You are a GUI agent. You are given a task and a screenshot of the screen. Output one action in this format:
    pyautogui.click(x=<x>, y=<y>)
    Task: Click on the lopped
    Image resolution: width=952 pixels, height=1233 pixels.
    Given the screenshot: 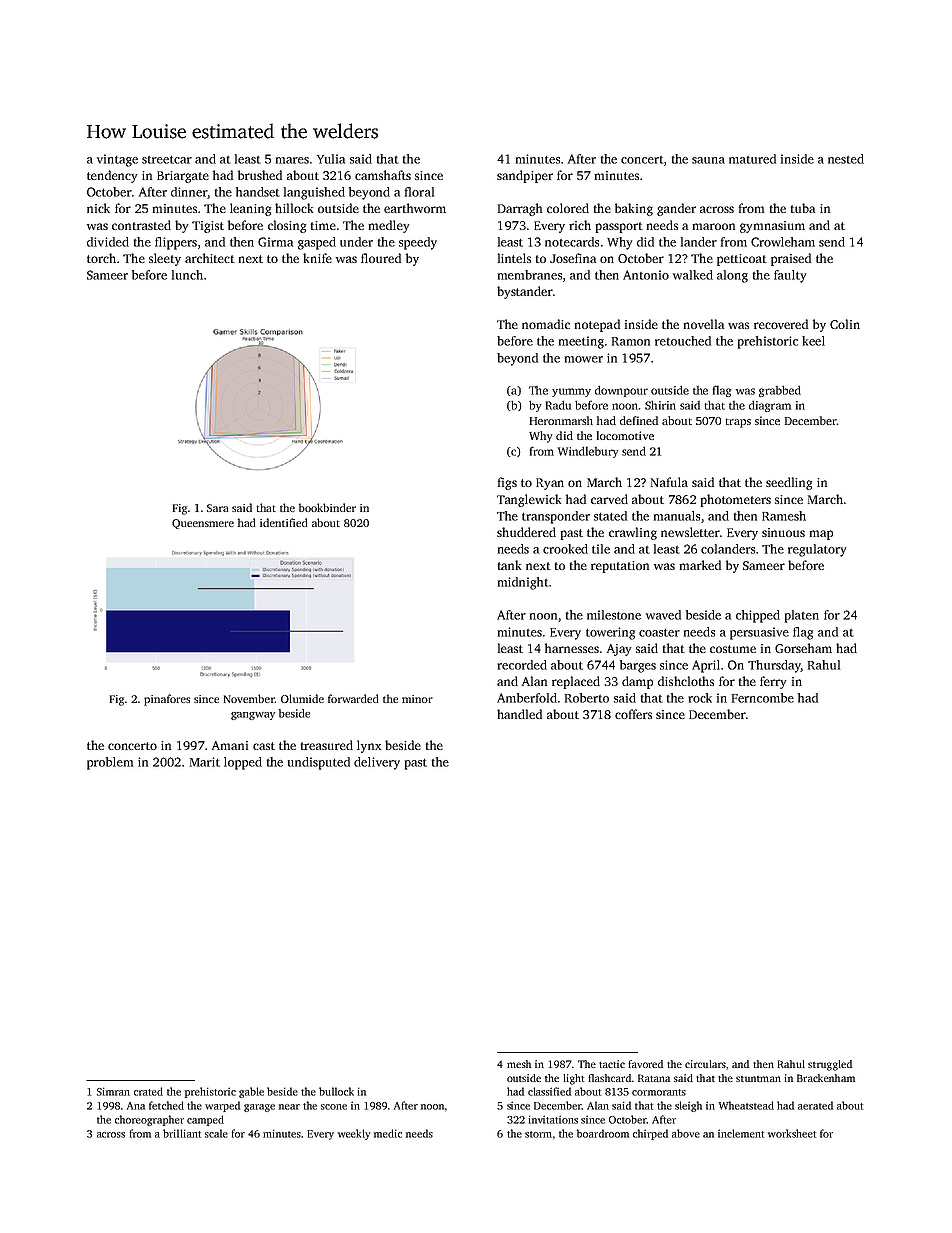 What is the action you would take?
    pyautogui.click(x=243, y=763)
